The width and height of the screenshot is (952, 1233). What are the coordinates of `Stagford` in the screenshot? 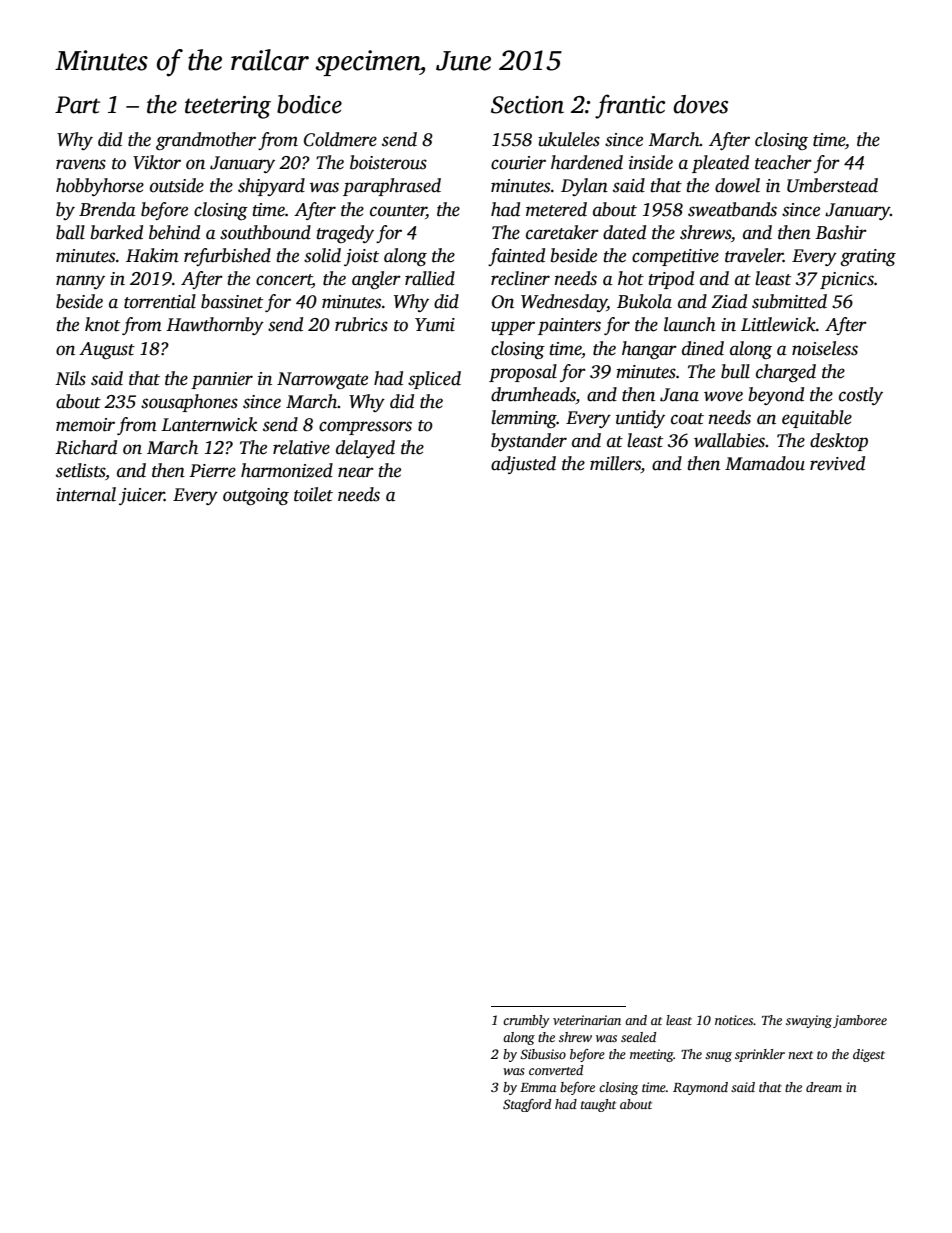 It's located at (527, 1105).
